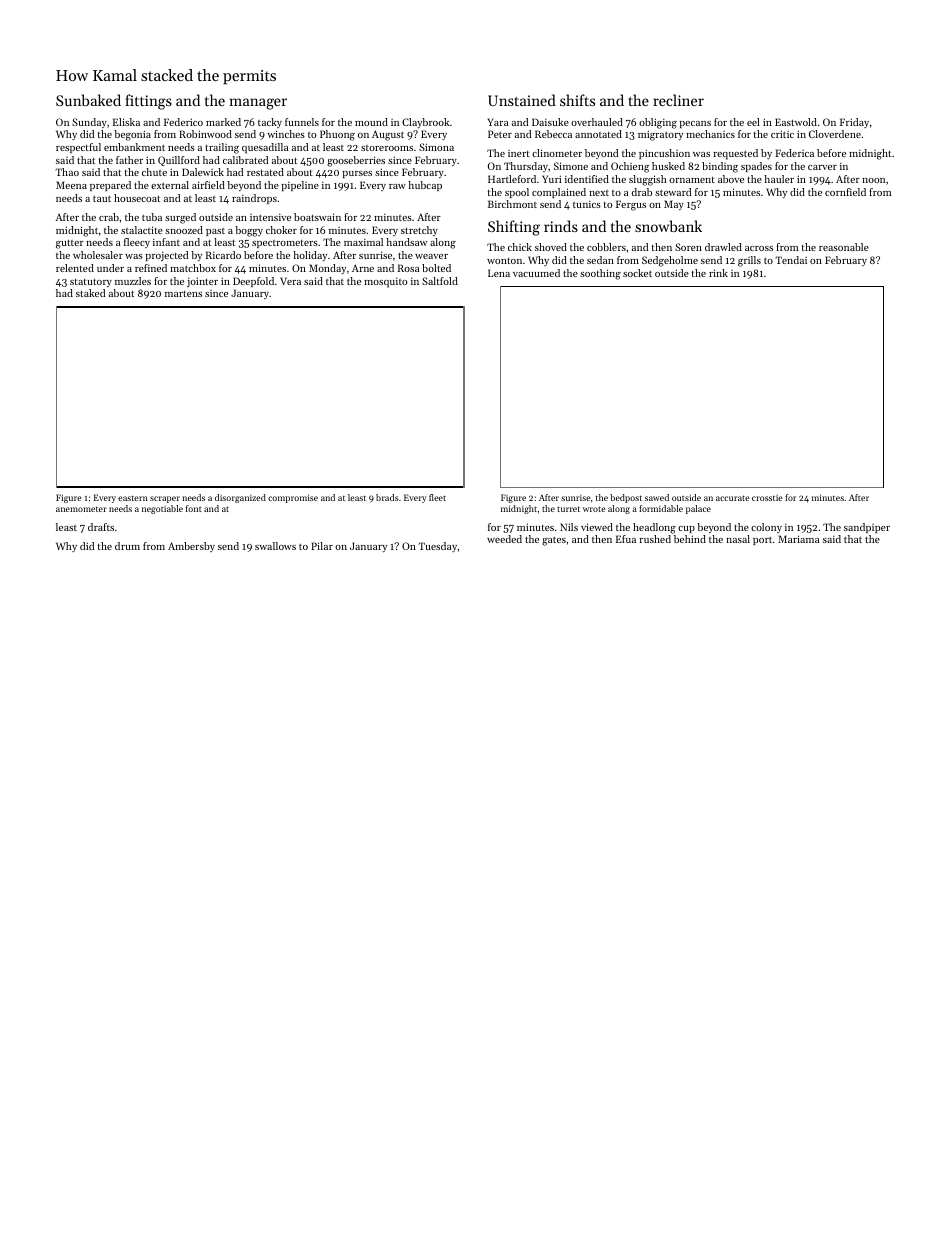 The width and height of the screenshot is (952, 1233). Describe the element at coordinates (191, 547) in the screenshot. I see `Ambersby` at that location.
